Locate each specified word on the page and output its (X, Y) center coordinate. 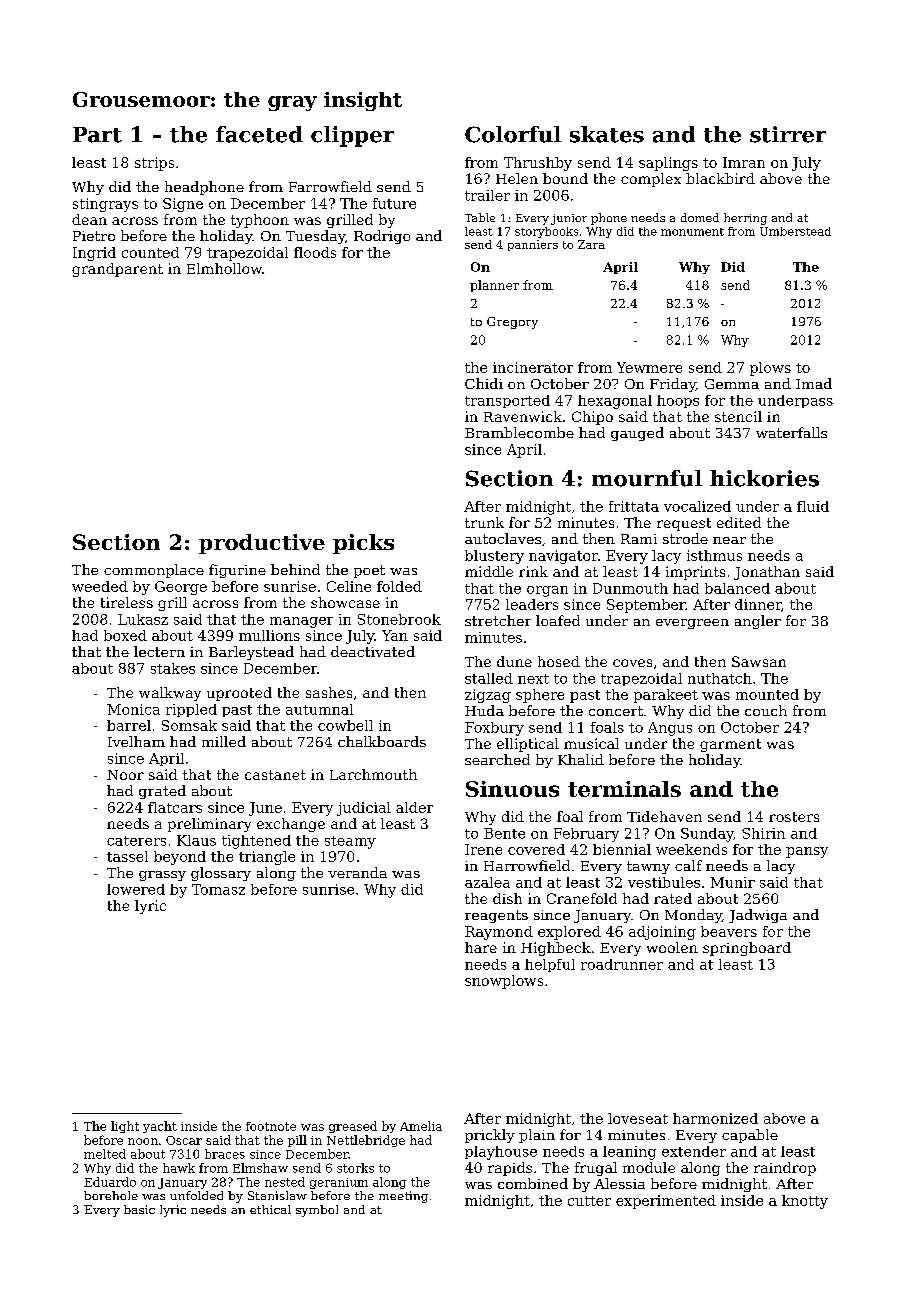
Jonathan (767, 573)
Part (97, 135)
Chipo (592, 418)
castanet (275, 775)
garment (730, 745)
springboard (747, 949)
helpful (550, 965)
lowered (136, 889)
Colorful (513, 134)
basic (139, 1209)
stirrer (788, 134)
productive (262, 544)
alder (414, 807)
